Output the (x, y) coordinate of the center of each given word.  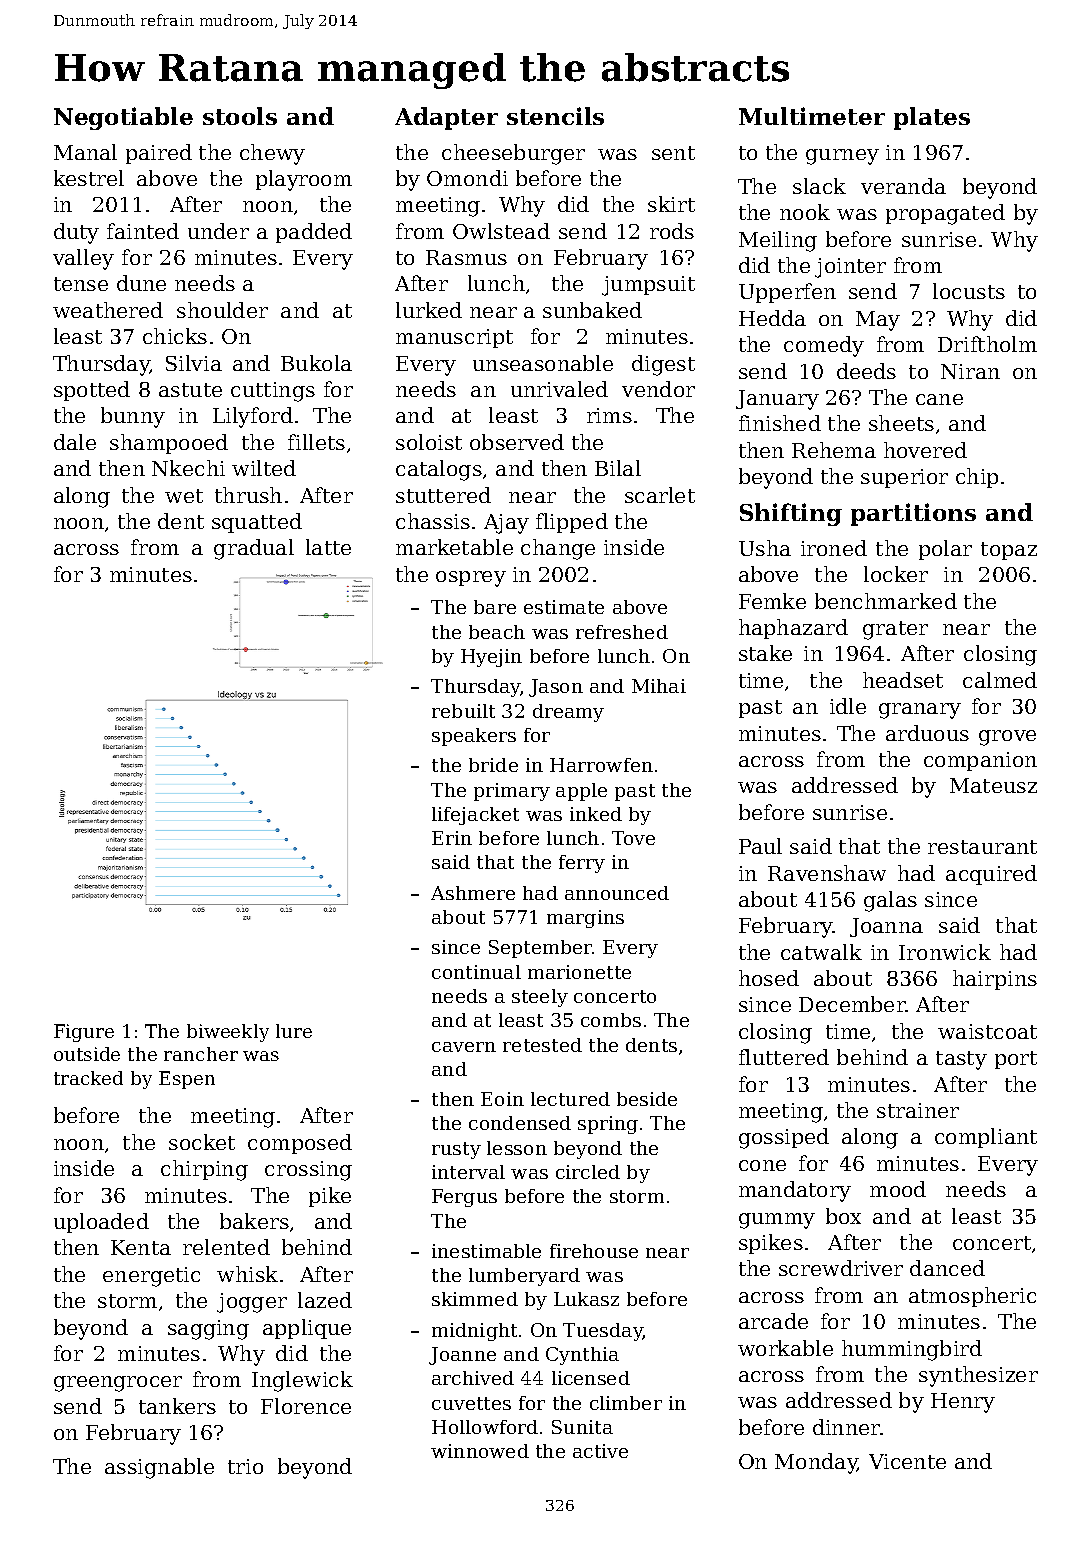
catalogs (439, 470)
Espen (187, 1080)
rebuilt (463, 711)
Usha (765, 548)
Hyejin (491, 658)
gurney (842, 157)
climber (626, 1403)
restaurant (982, 847)
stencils (555, 116)
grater (895, 630)
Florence (306, 1406)
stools (240, 116)
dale (75, 442)
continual (476, 972)
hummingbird (912, 1350)
